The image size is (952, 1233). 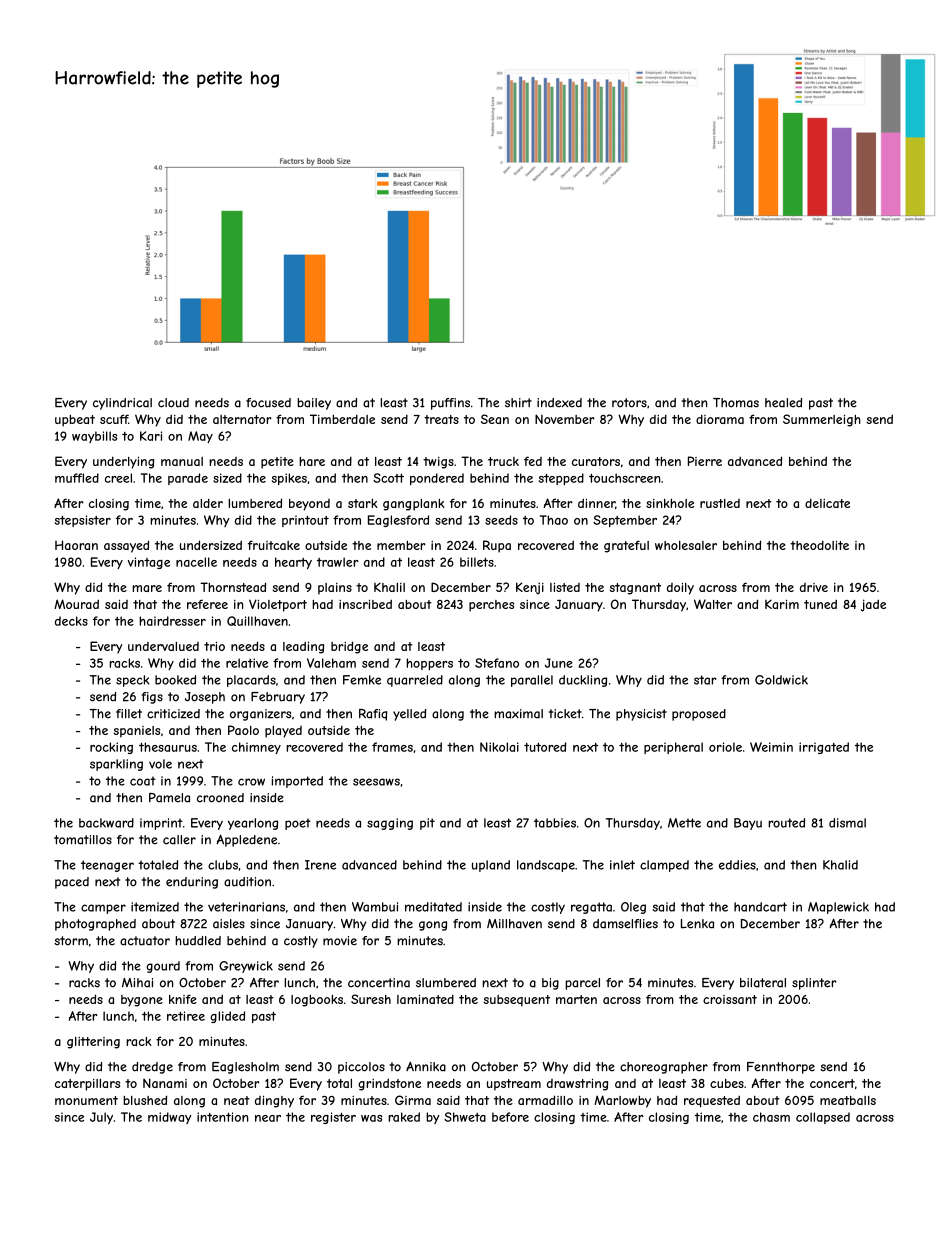 What do you see at coordinates (497, 546) in the image?
I see `Rupa` at bounding box center [497, 546].
